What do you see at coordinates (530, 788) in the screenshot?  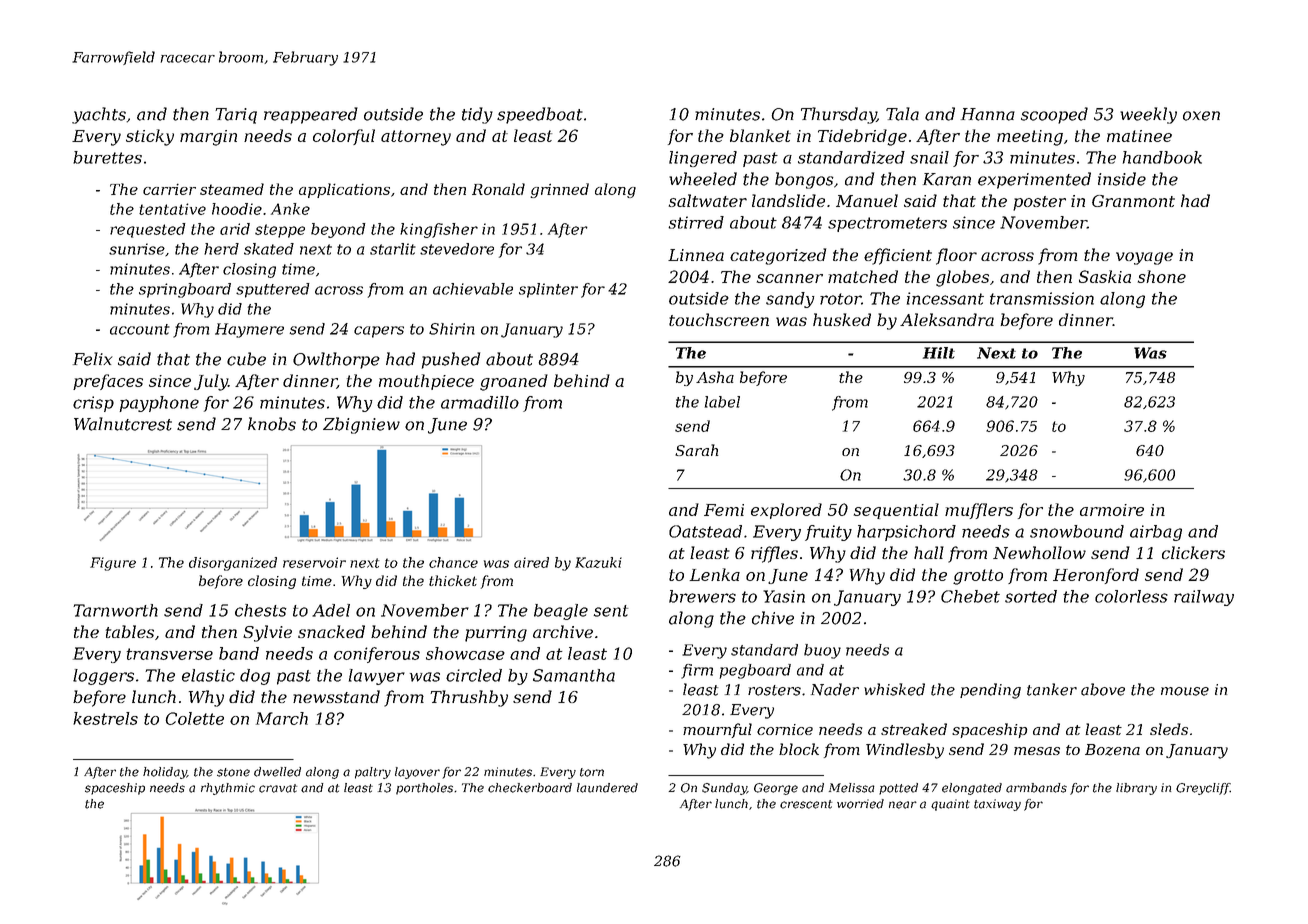 I see `checkerboard` at bounding box center [530, 788].
